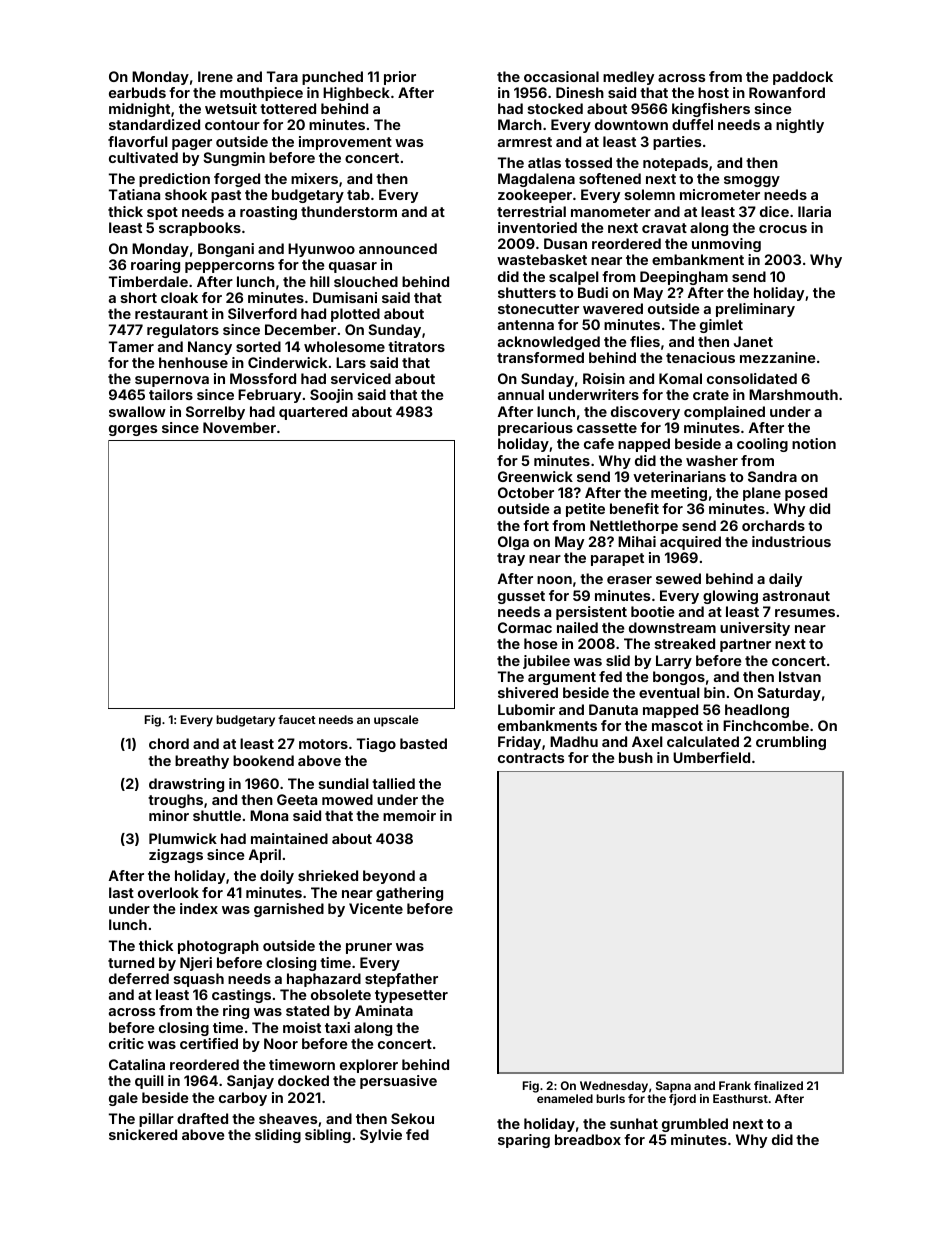  I want to click on forged, so click(237, 180).
